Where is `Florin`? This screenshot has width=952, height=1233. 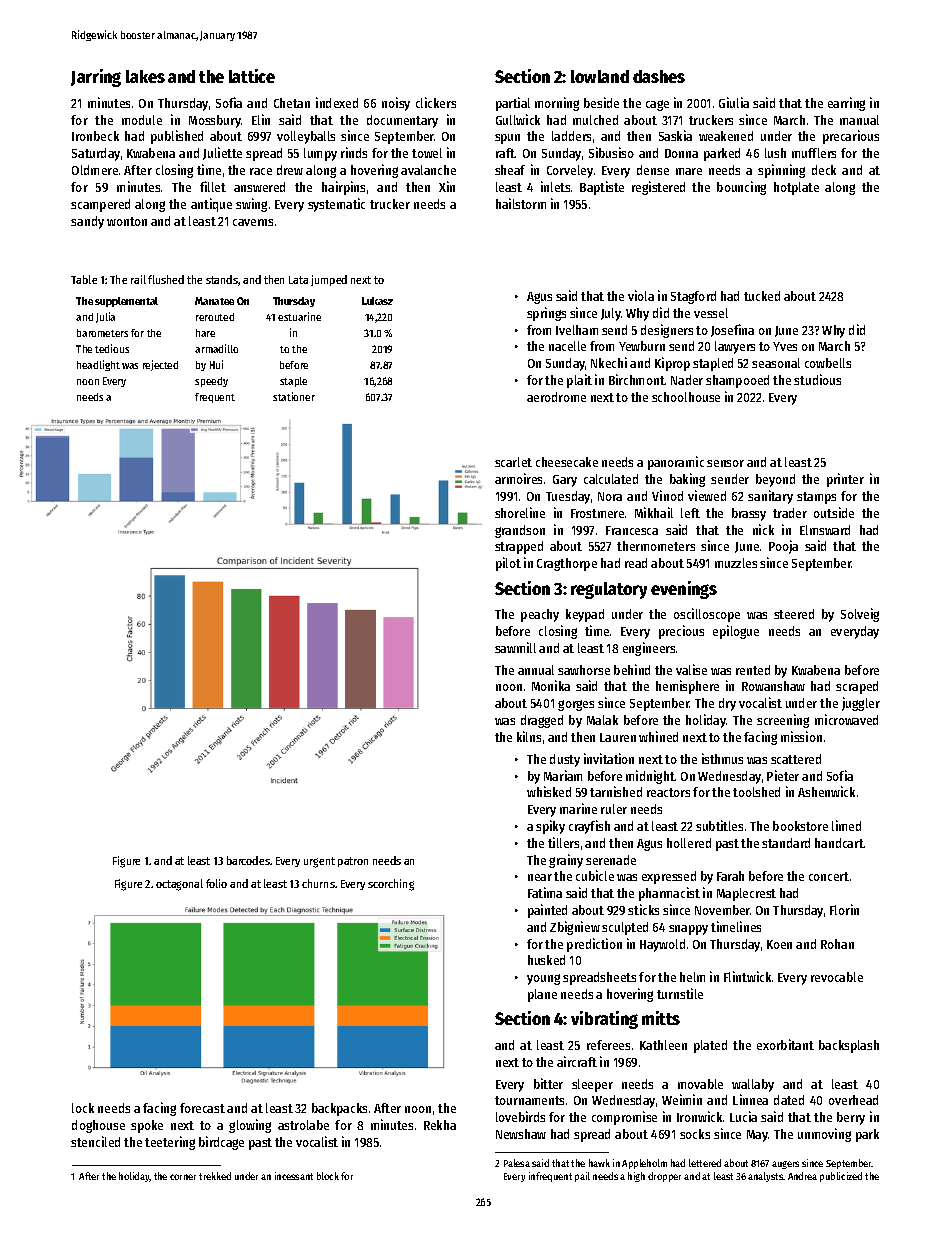
Florin is located at coordinates (844, 909).
